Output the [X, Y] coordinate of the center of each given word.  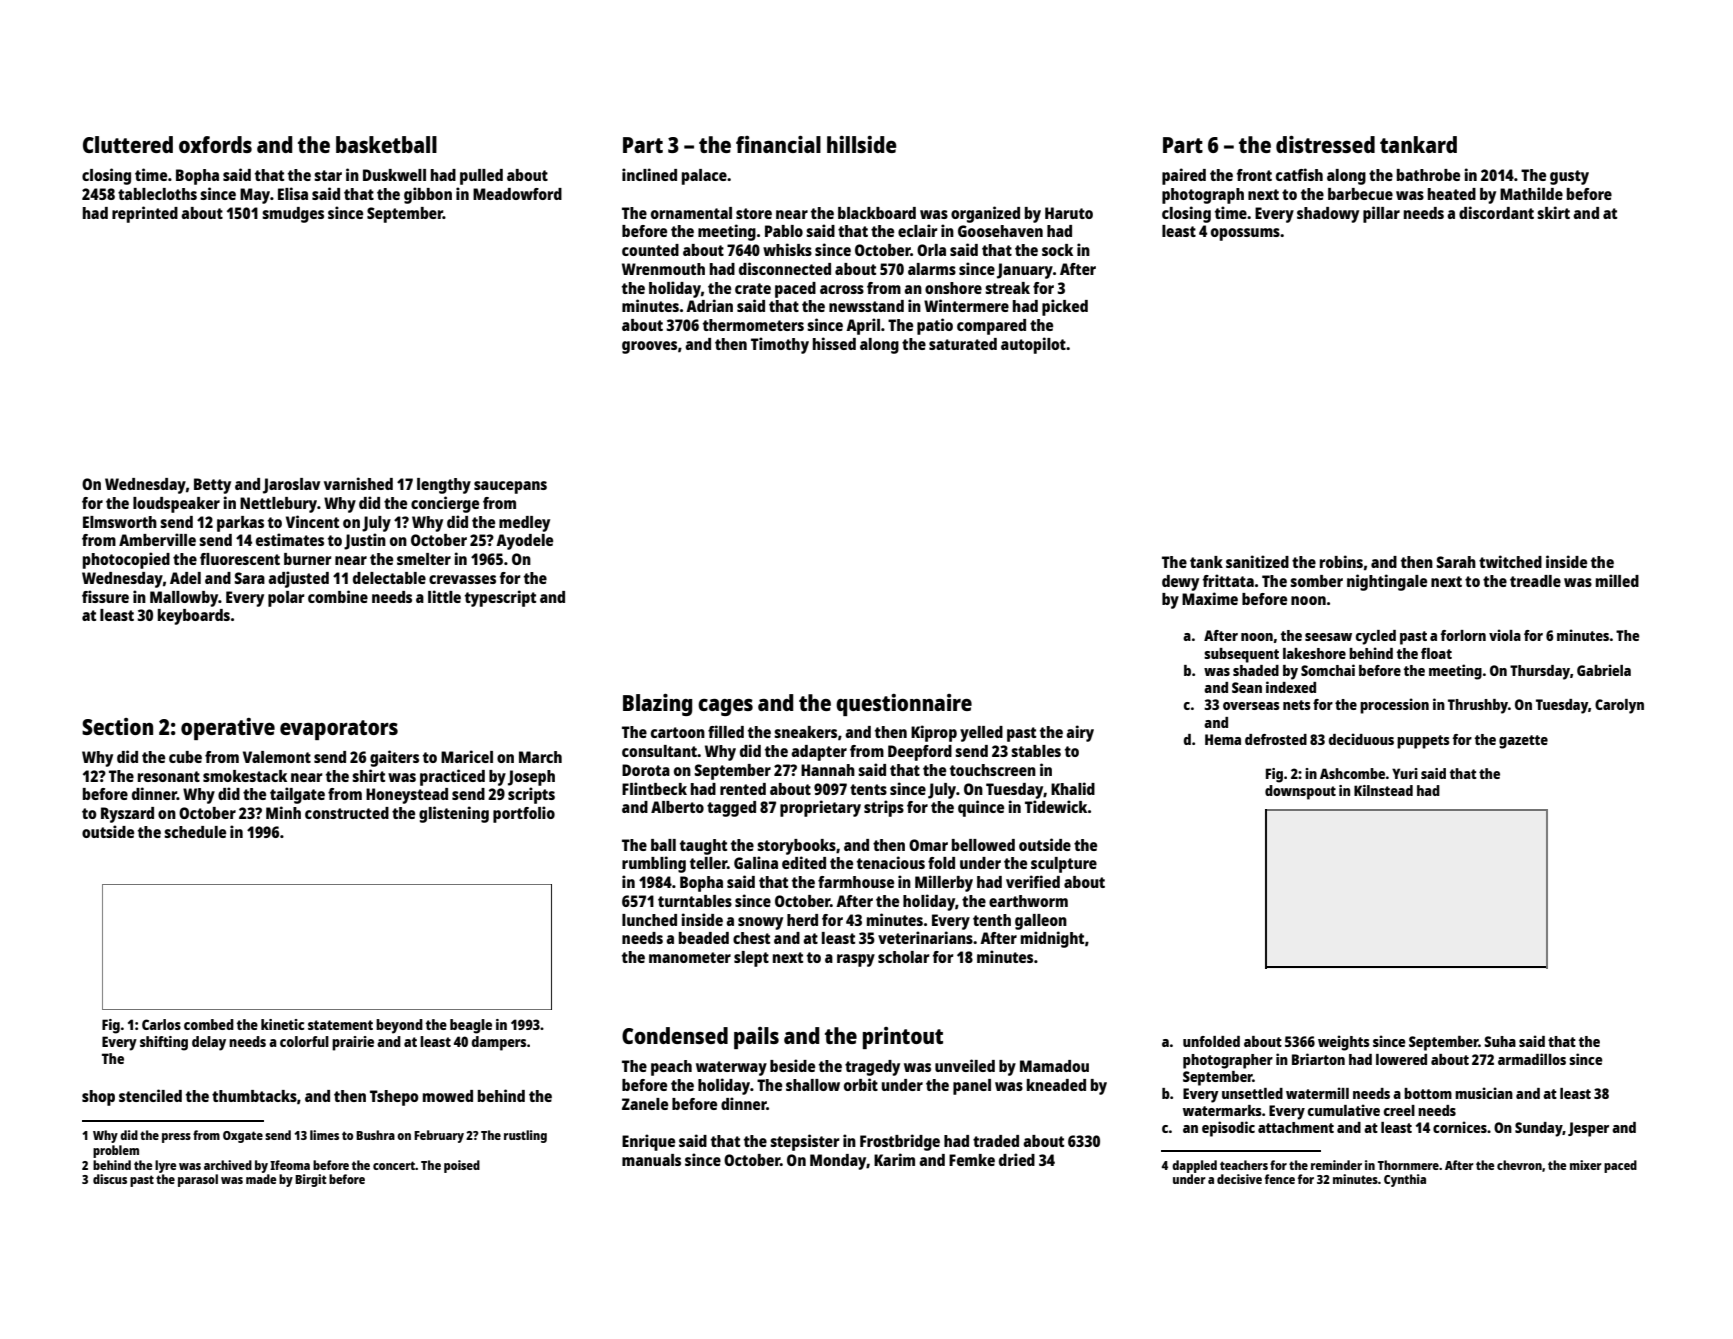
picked [1065, 307]
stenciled [150, 1095]
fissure [105, 596]
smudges [293, 215]
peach [671, 1068]
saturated [963, 344]
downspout [1300, 792]
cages [725, 707]
